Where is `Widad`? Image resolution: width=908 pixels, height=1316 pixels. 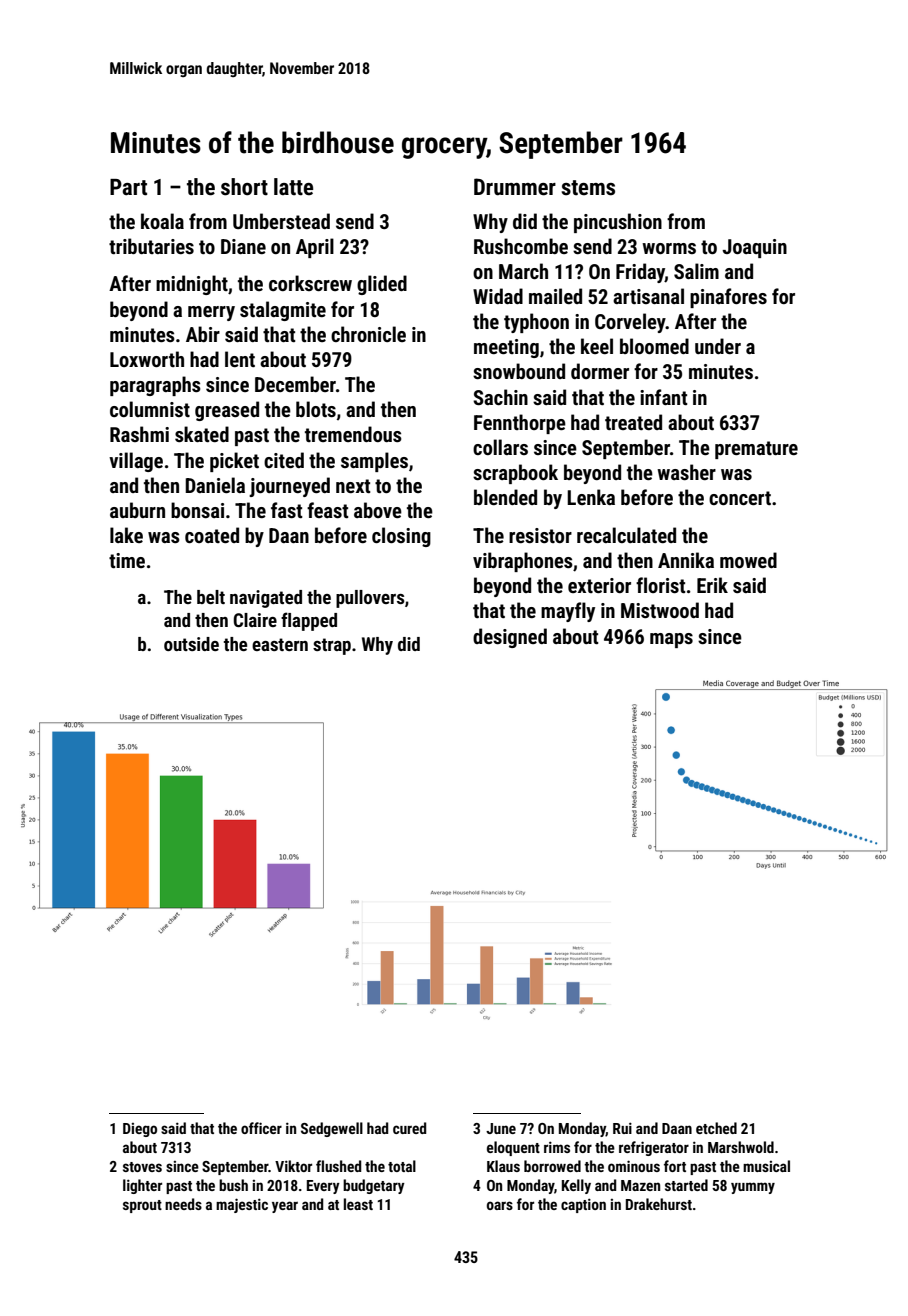 Widad is located at coordinates (498, 296).
